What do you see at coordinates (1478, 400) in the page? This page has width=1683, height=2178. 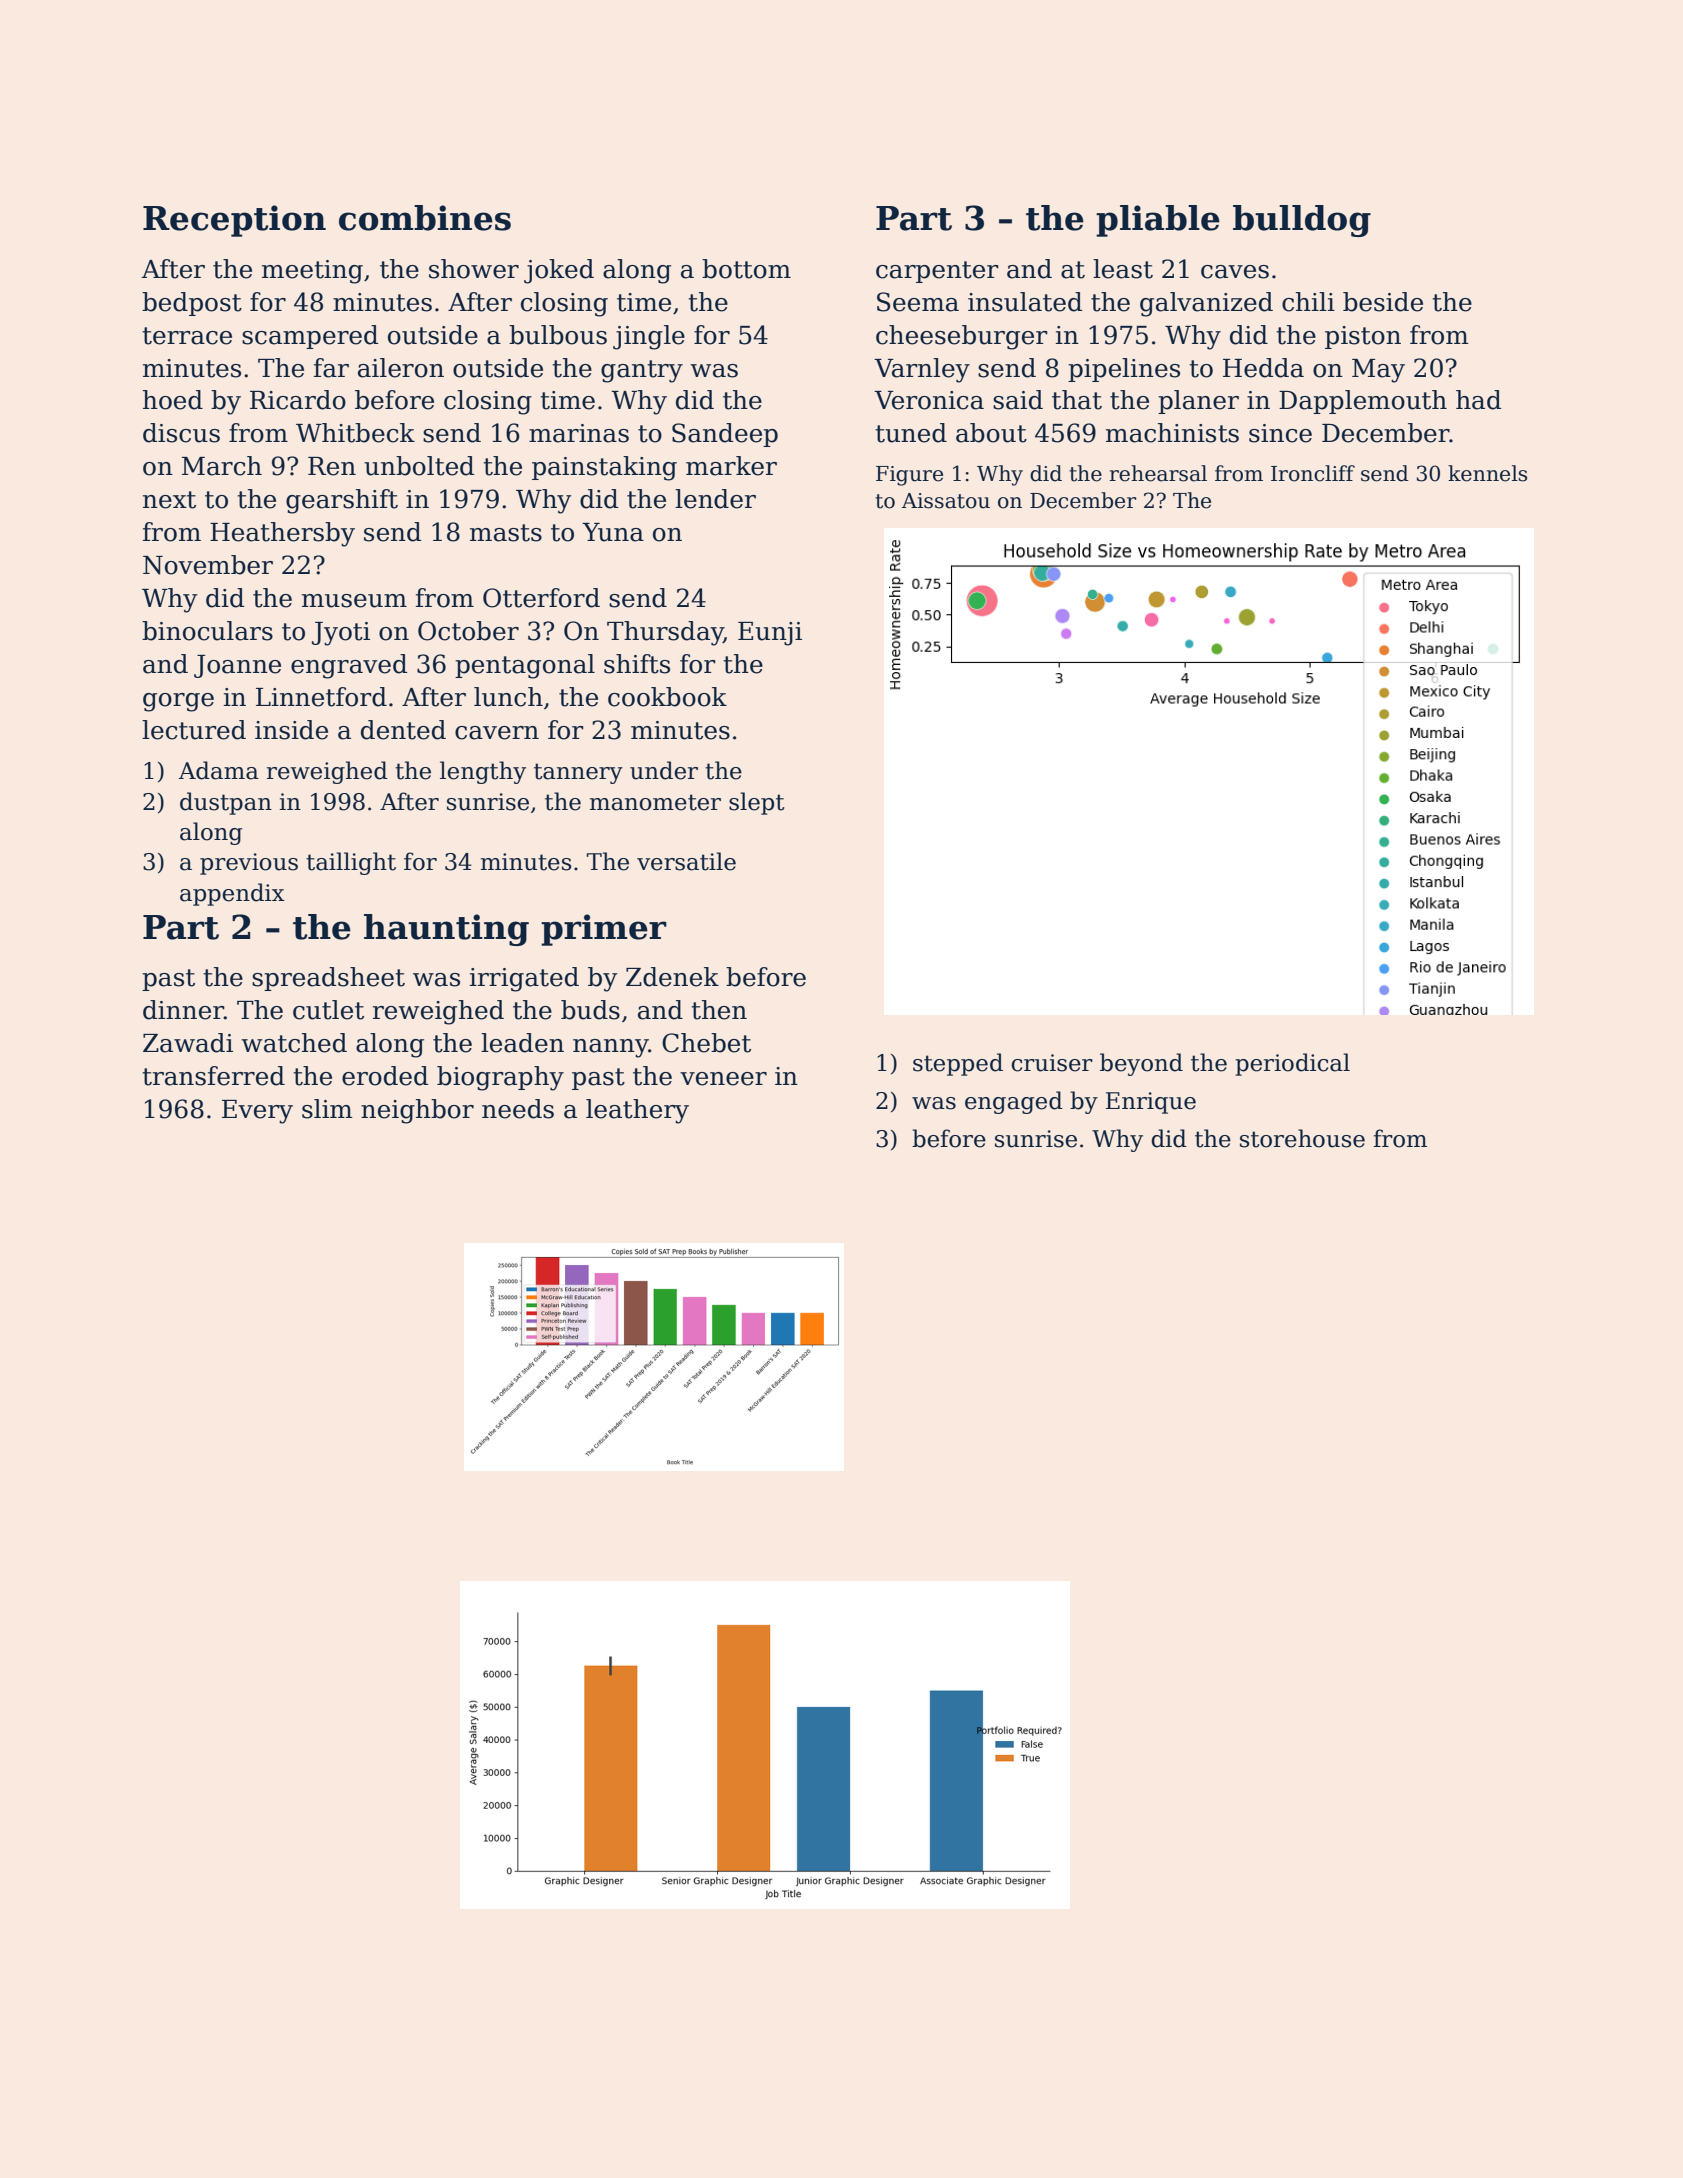 I see `had` at bounding box center [1478, 400].
